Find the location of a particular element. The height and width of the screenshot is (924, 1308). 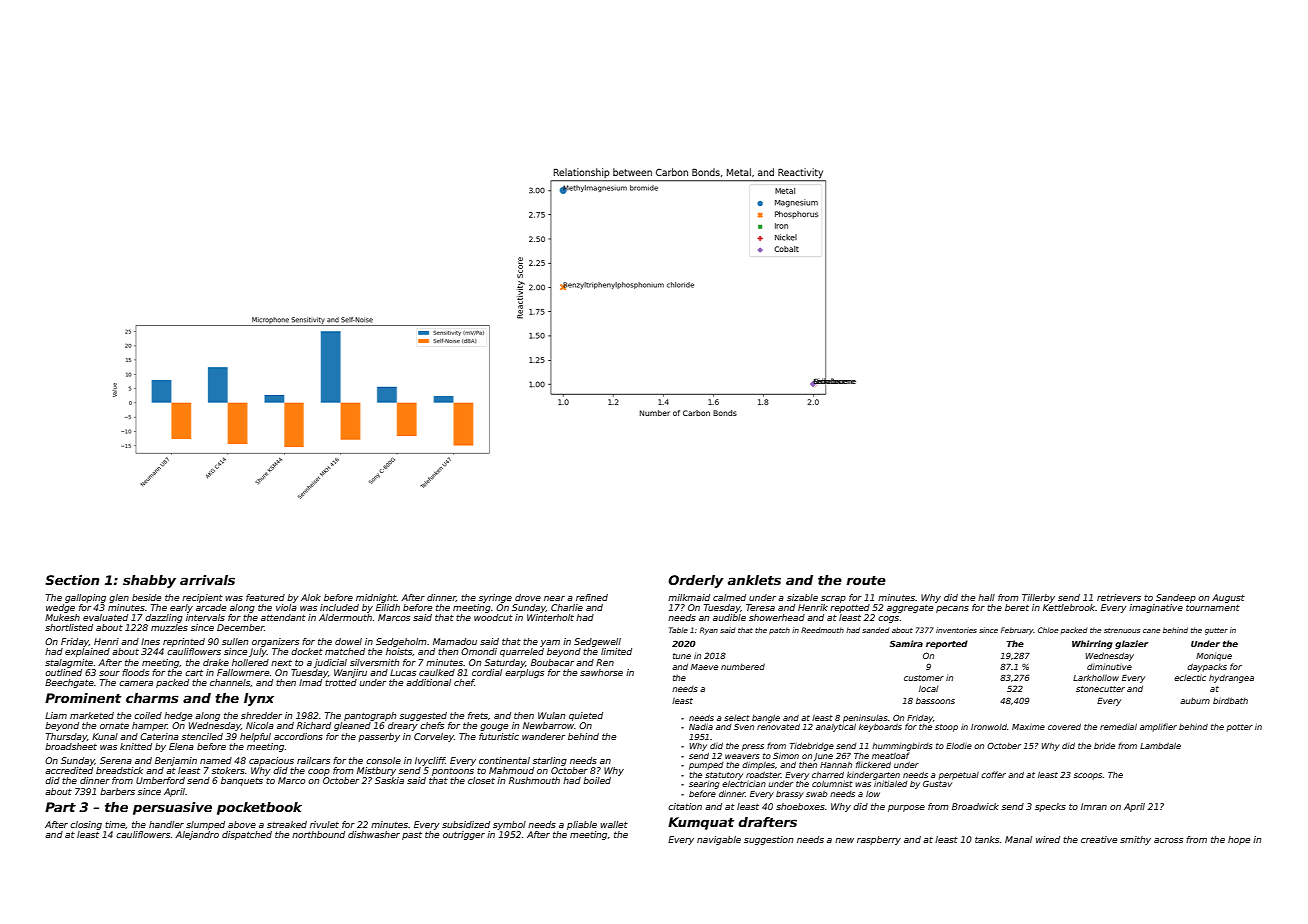

ornate is located at coordinates (114, 726).
